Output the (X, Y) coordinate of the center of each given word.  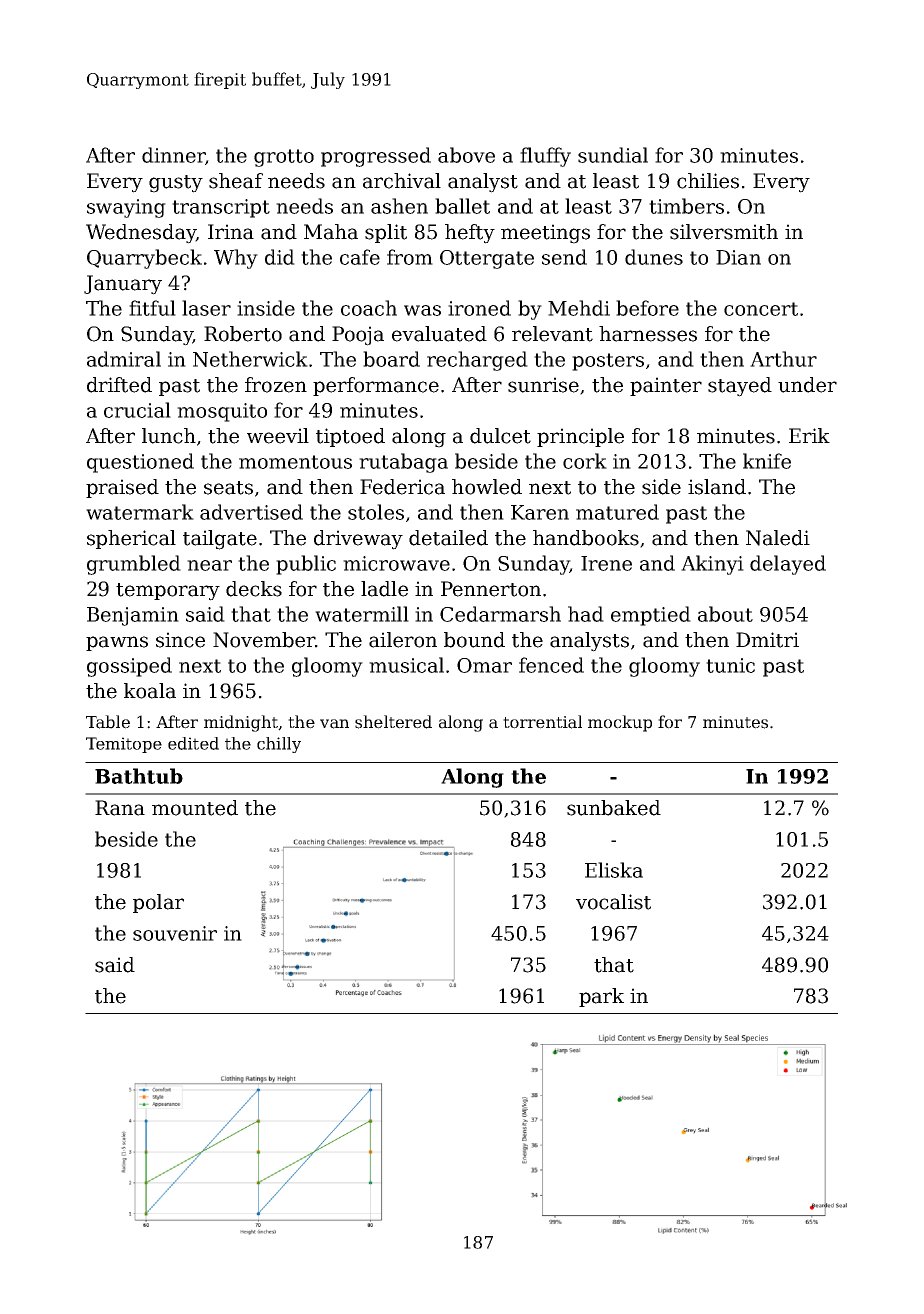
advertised (251, 512)
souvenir (175, 933)
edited (193, 743)
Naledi (778, 538)
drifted (119, 385)
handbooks (586, 538)
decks (254, 589)
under (807, 385)
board (391, 359)
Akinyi (712, 565)
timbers (686, 206)
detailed (448, 538)
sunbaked (614, 808)
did (280, 257)
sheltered (393, 722)
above (466, 155)
